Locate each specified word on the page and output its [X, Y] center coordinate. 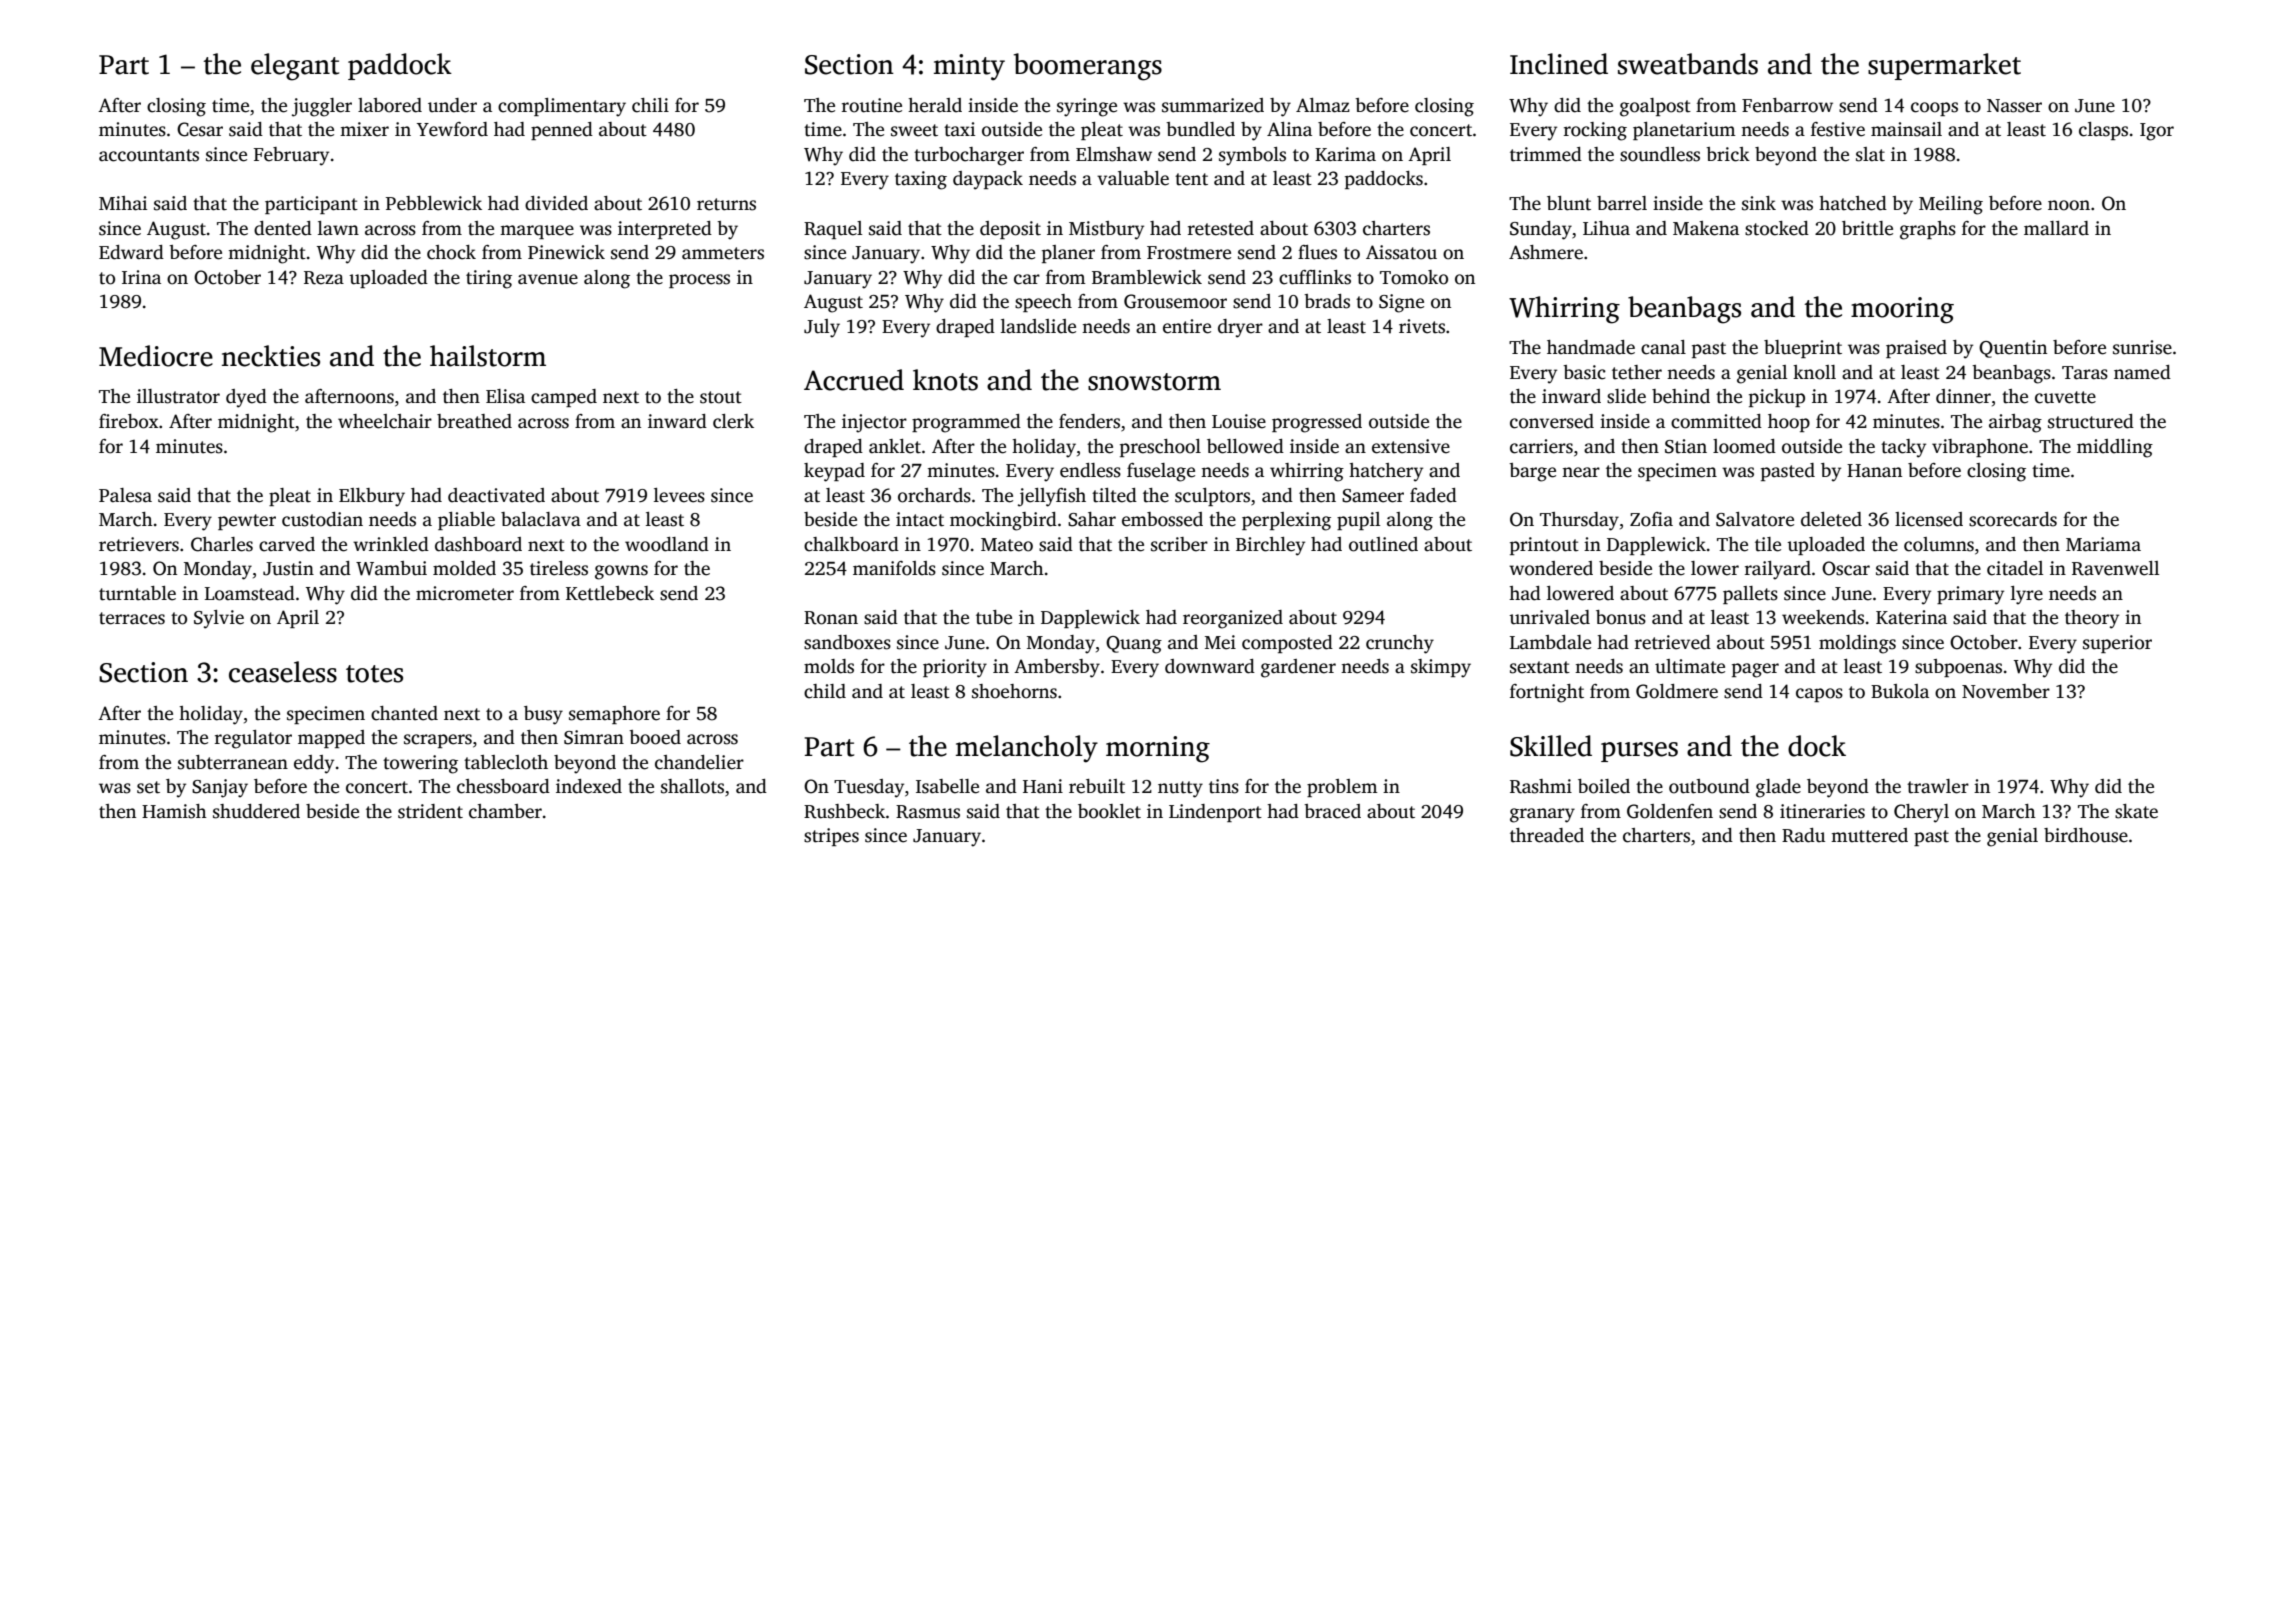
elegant [295, 67]
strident [430, 811]
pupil [1358, 521]
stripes [831, 837]
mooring [1902, 310]
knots [945, 380]
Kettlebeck [610, 593]
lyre [2027, 595]
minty [969, 67]
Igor [2157, 132]
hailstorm [488, 356]
